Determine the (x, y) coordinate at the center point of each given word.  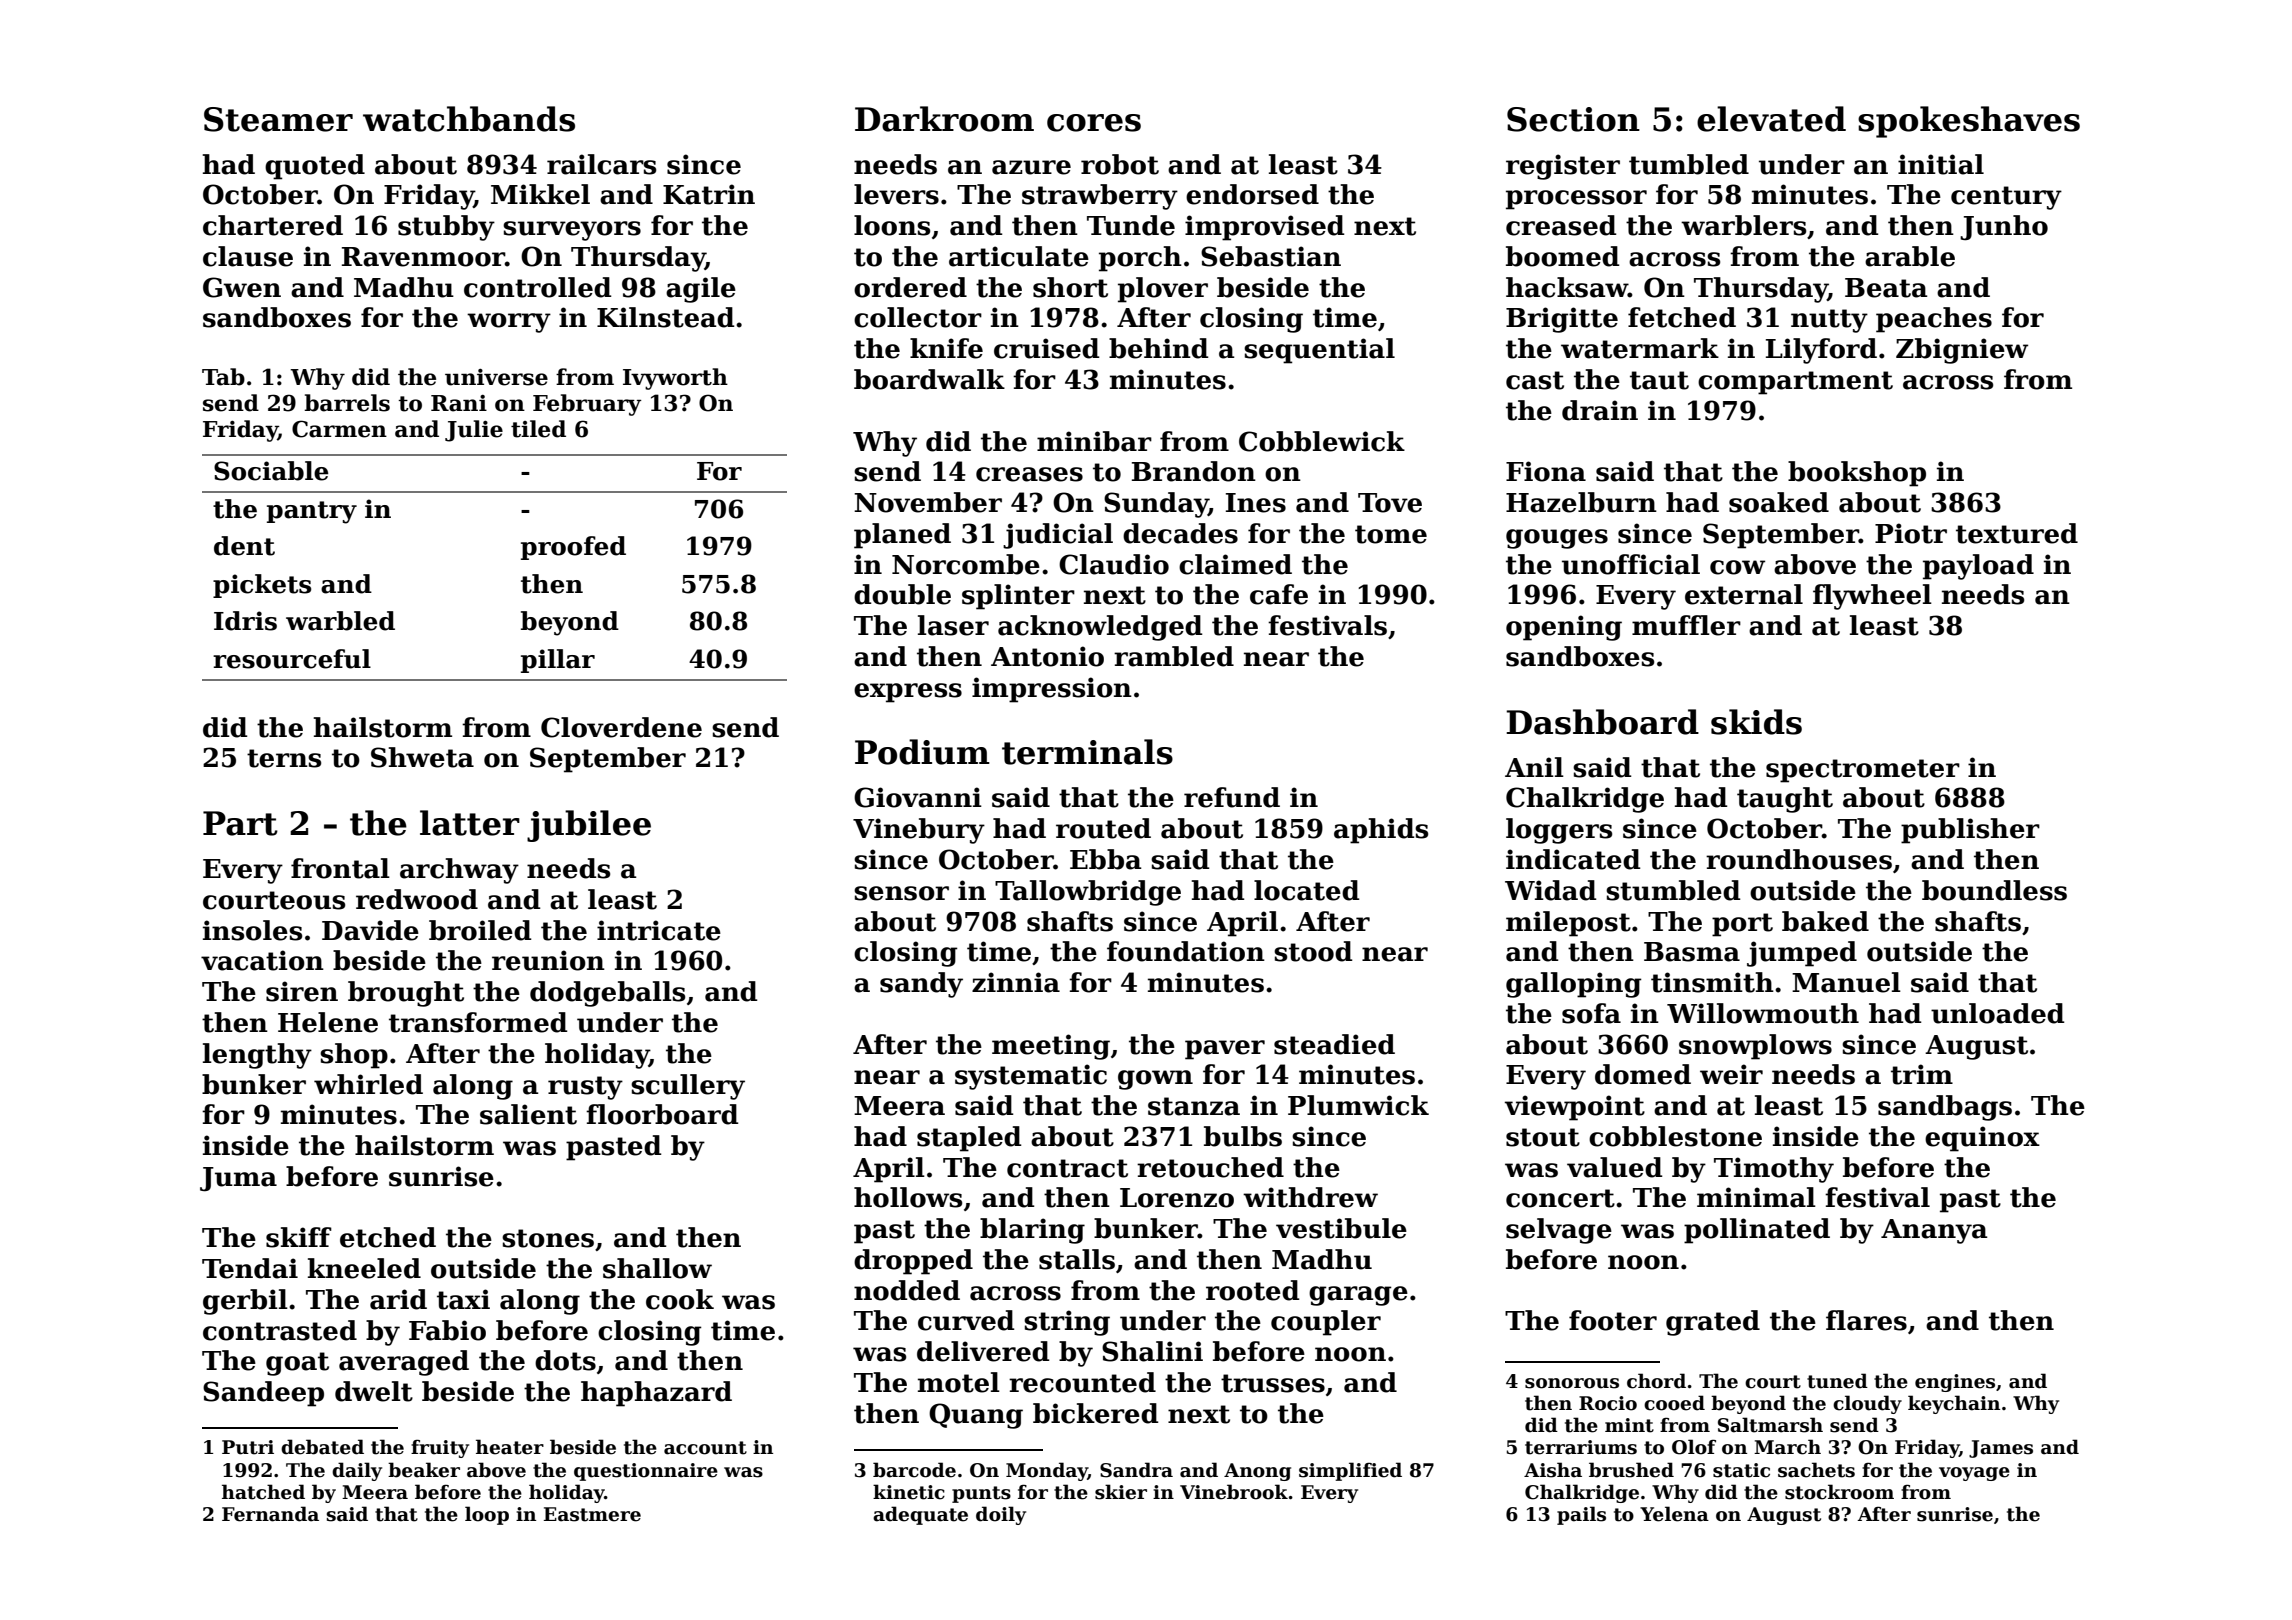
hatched (263, 1492)
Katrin (709, 194)
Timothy (1774, 1170)
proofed (573, 548)
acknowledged (1100, 628)
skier (1121, 1492)
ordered (910, 287)
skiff (299, 1237)
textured (2017, 533)
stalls (1077, 1259)
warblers (1743, 225)
